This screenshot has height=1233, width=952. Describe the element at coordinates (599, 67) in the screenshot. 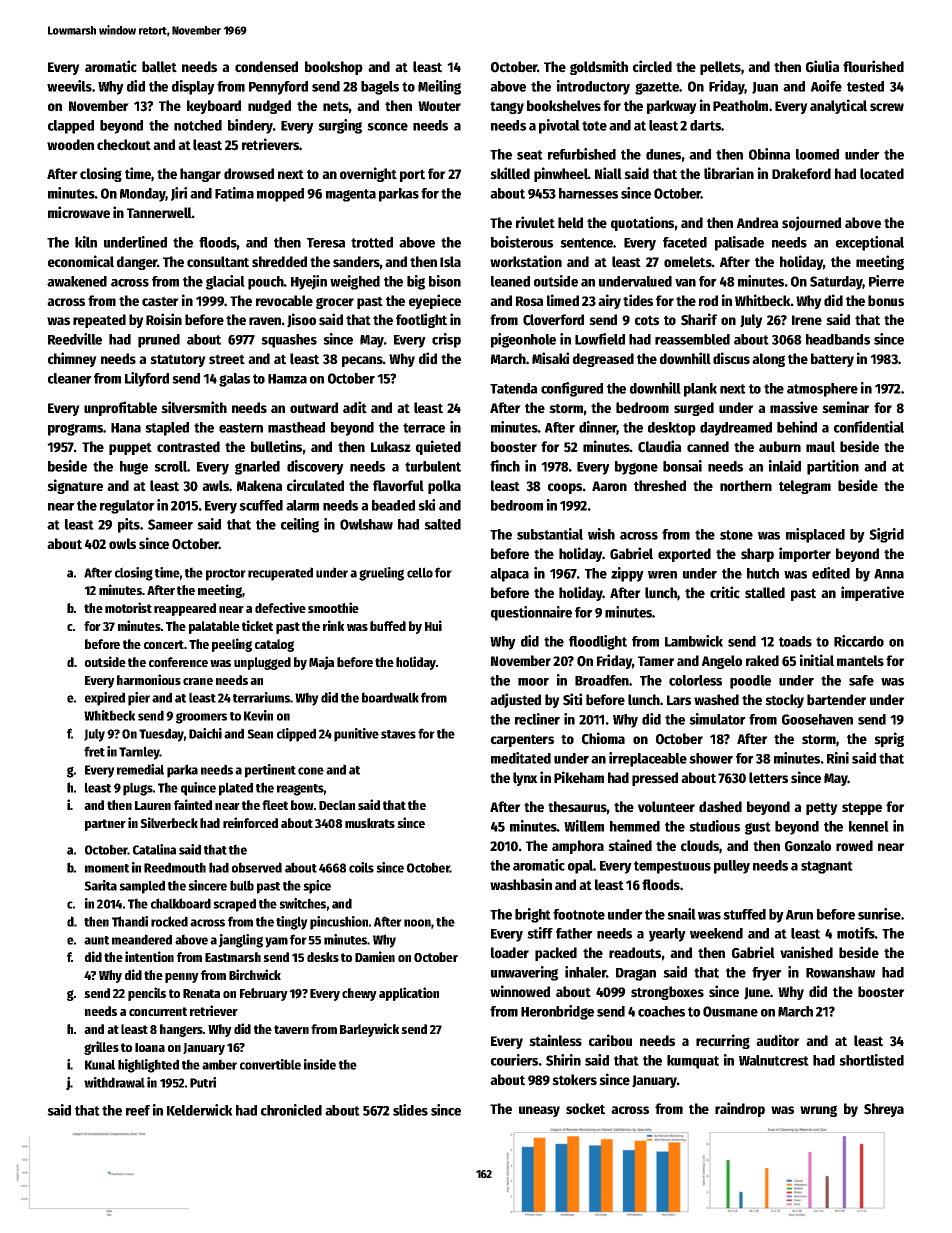

I see `goldsmith` at that location.
